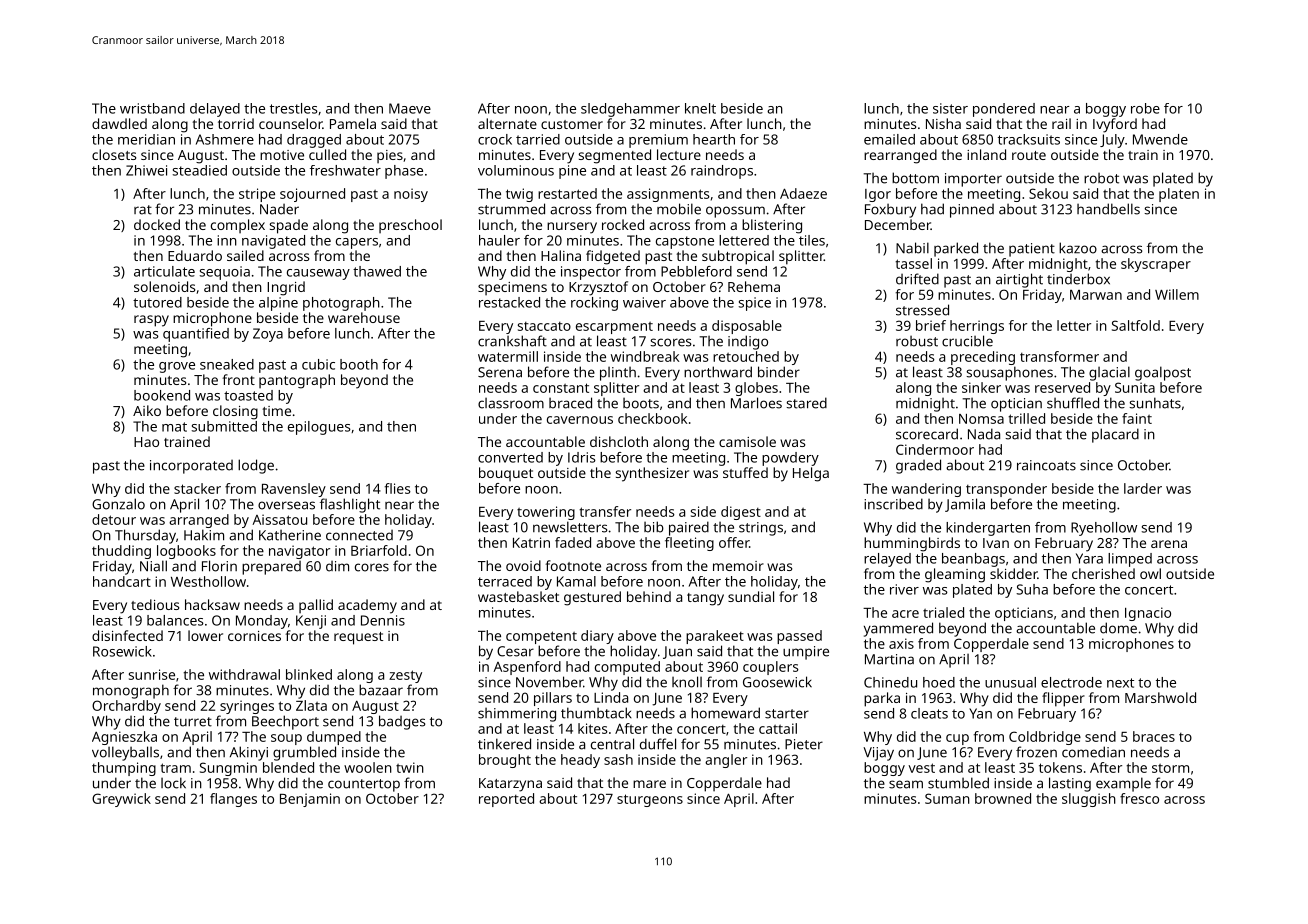  What do you see at coordinates (294, 108) in the screenshot?
I see `trestles` at bounding box center [294, 108].
